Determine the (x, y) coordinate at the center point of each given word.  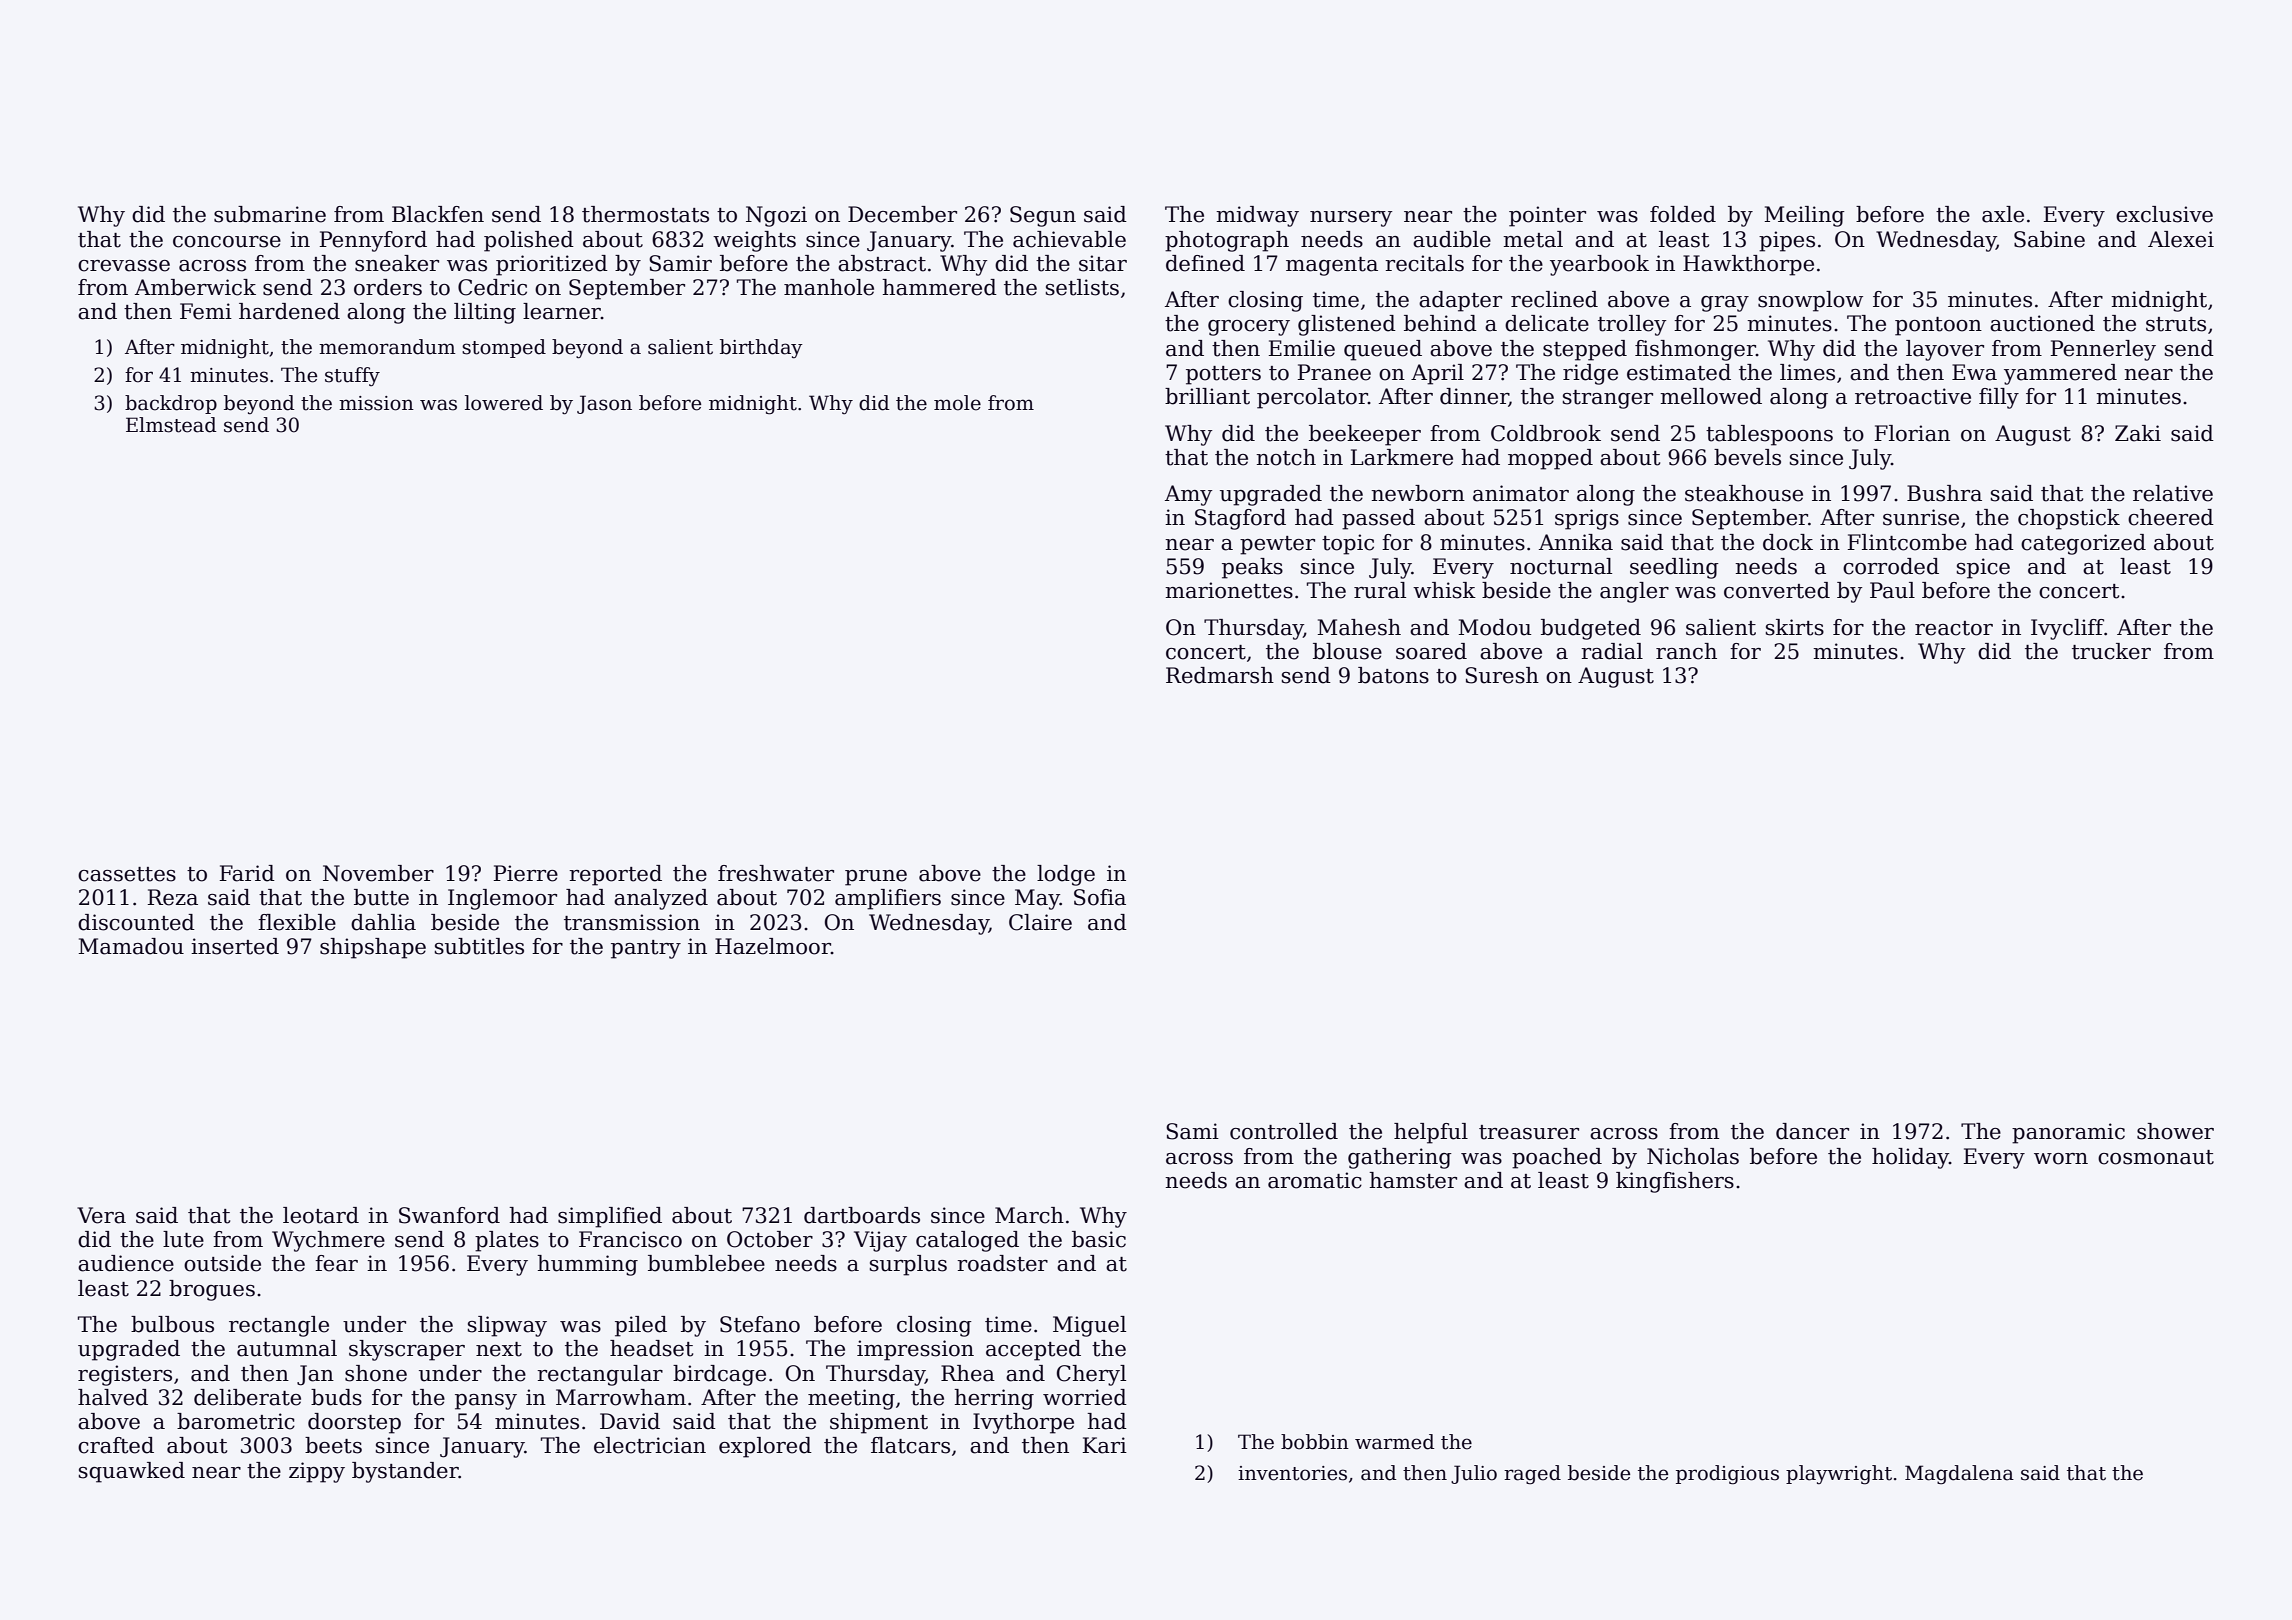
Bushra (1944, 493)
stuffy (352, 376)
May (1037, 899)
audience (126, 1263)
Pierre (526, 873)
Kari (1105, 1445)
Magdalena (1959, 1475)
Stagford (1240, 519)
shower (2175, 1131)
